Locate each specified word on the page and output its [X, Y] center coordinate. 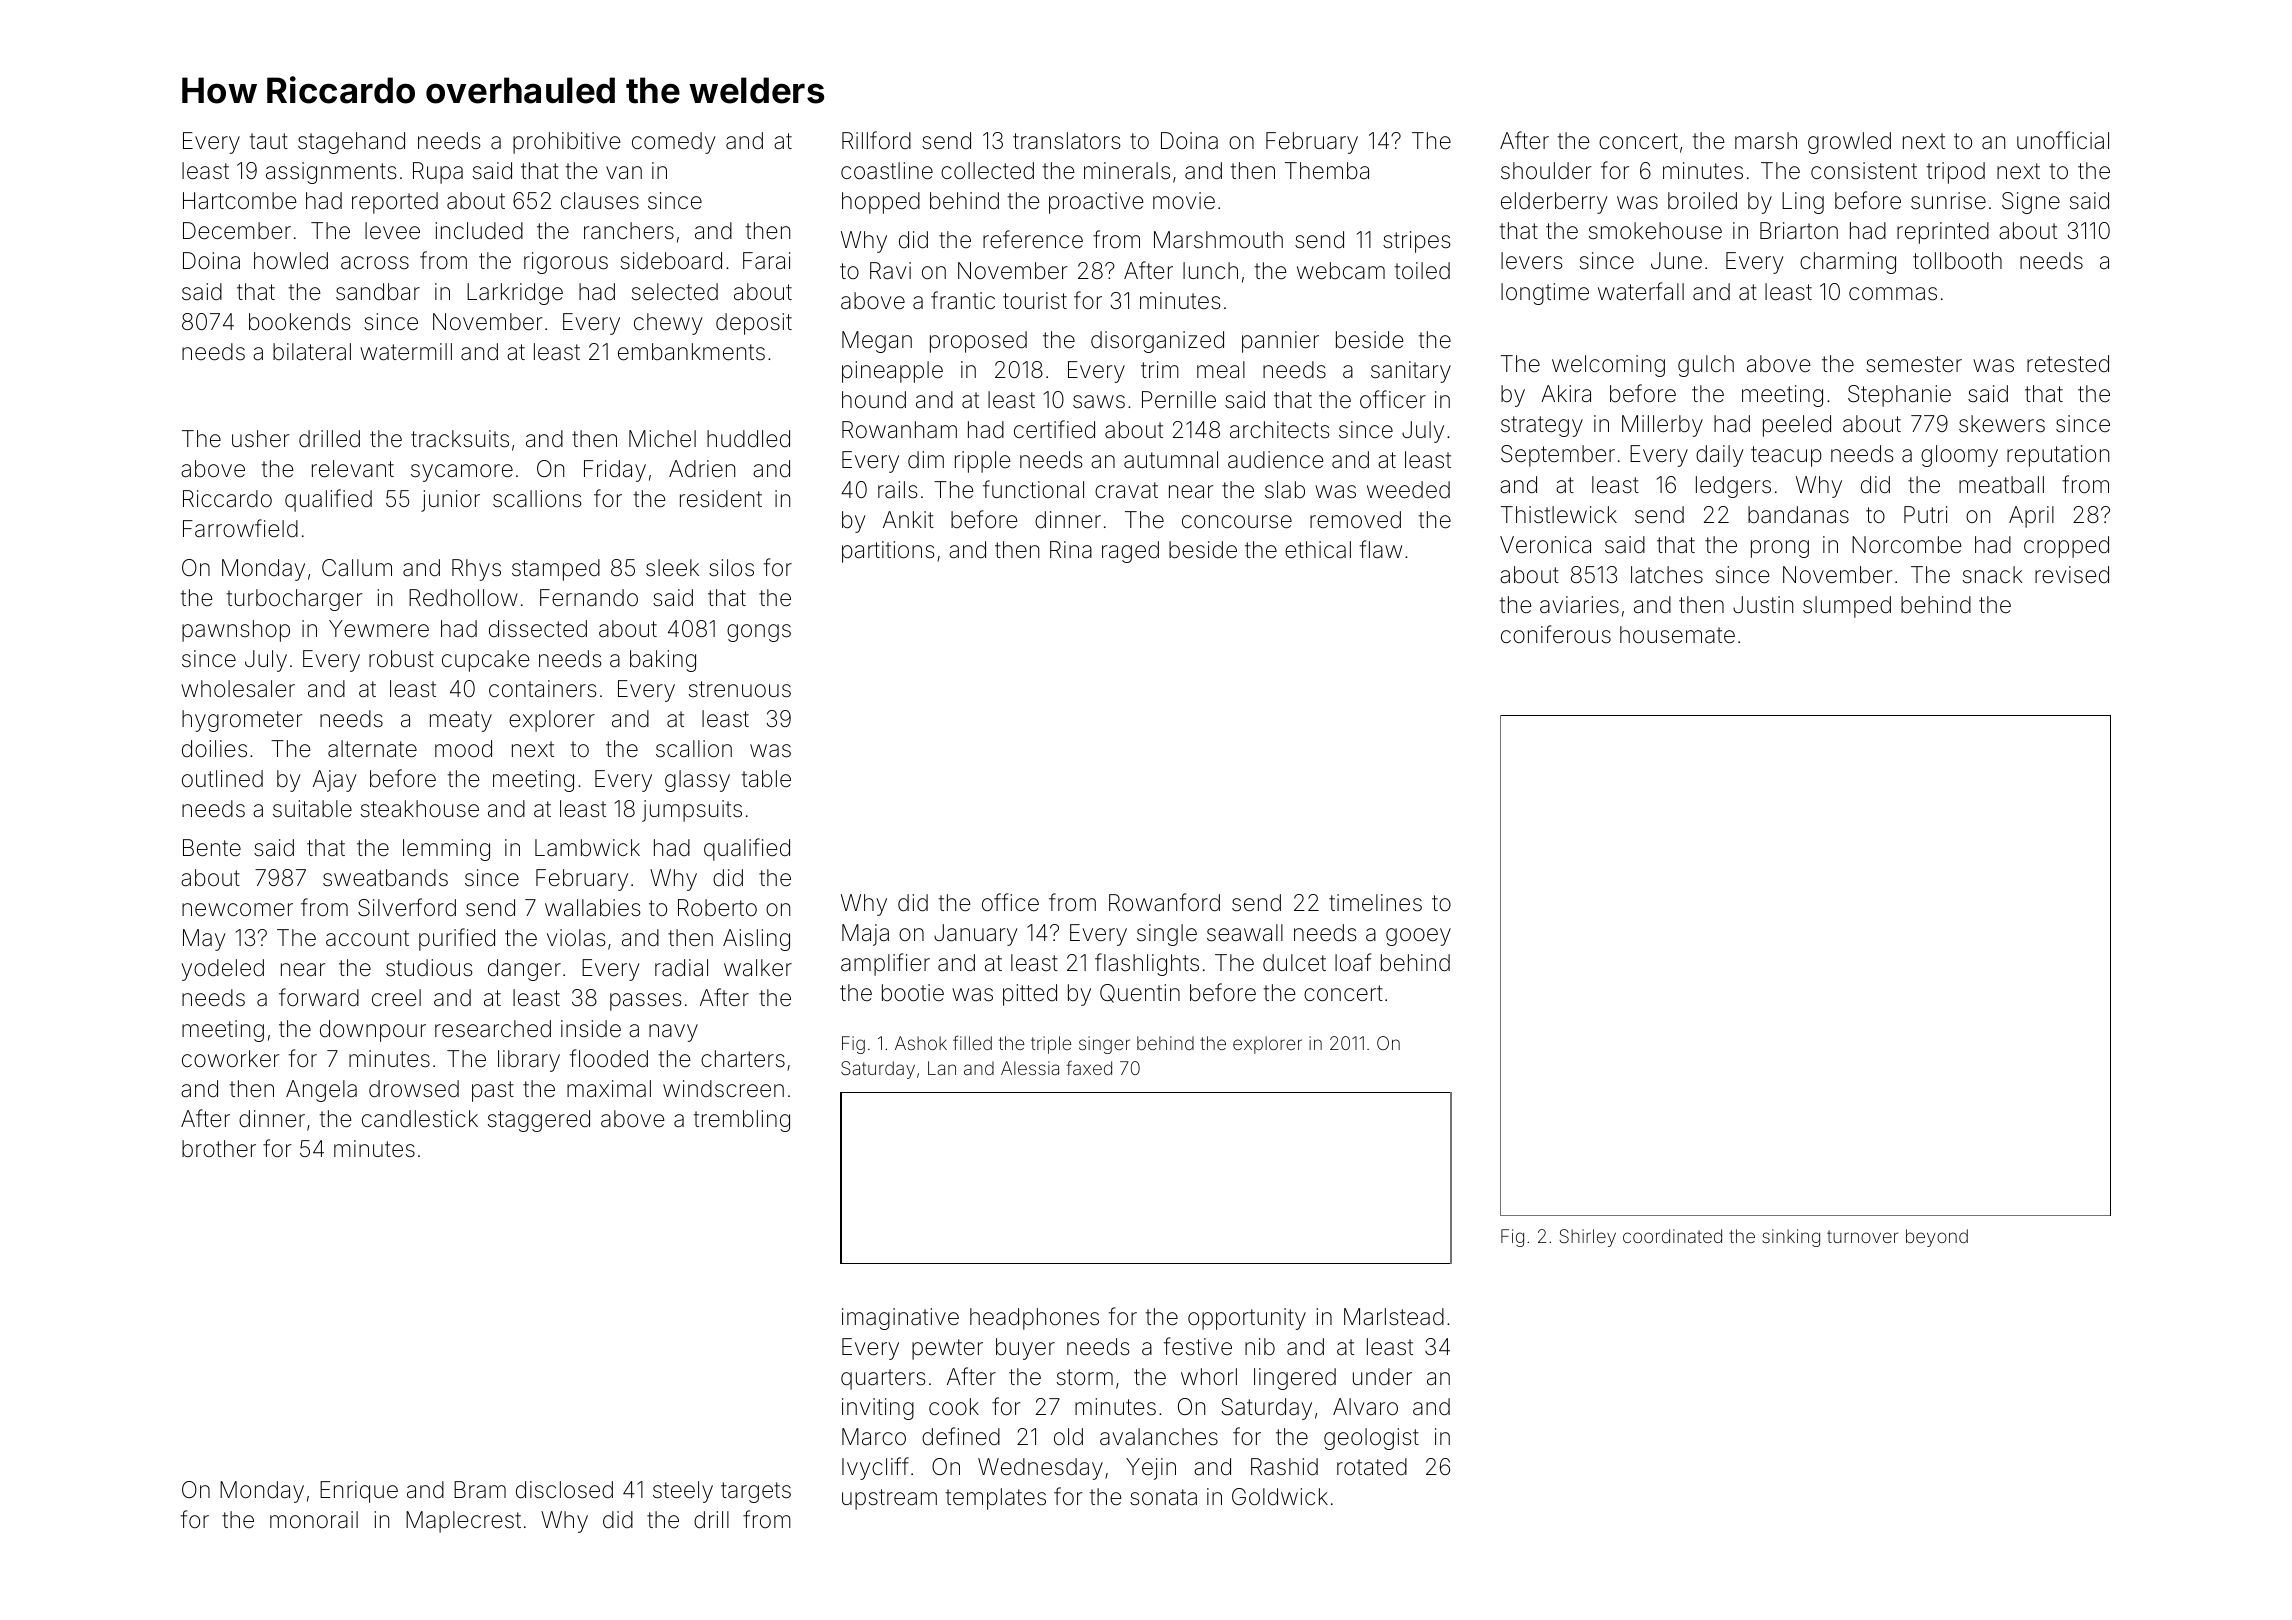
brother [219, 1149]
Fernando [589, 598]
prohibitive [567, 143]
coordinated [1672, 1236]
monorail [314, 1520]
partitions [888, 552]
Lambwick [587, 848]
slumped [1847, 607]
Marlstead [1394, 1317]
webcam [1341, 271]
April [2031, 517]
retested [2068, 364]
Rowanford [1164, 902]
